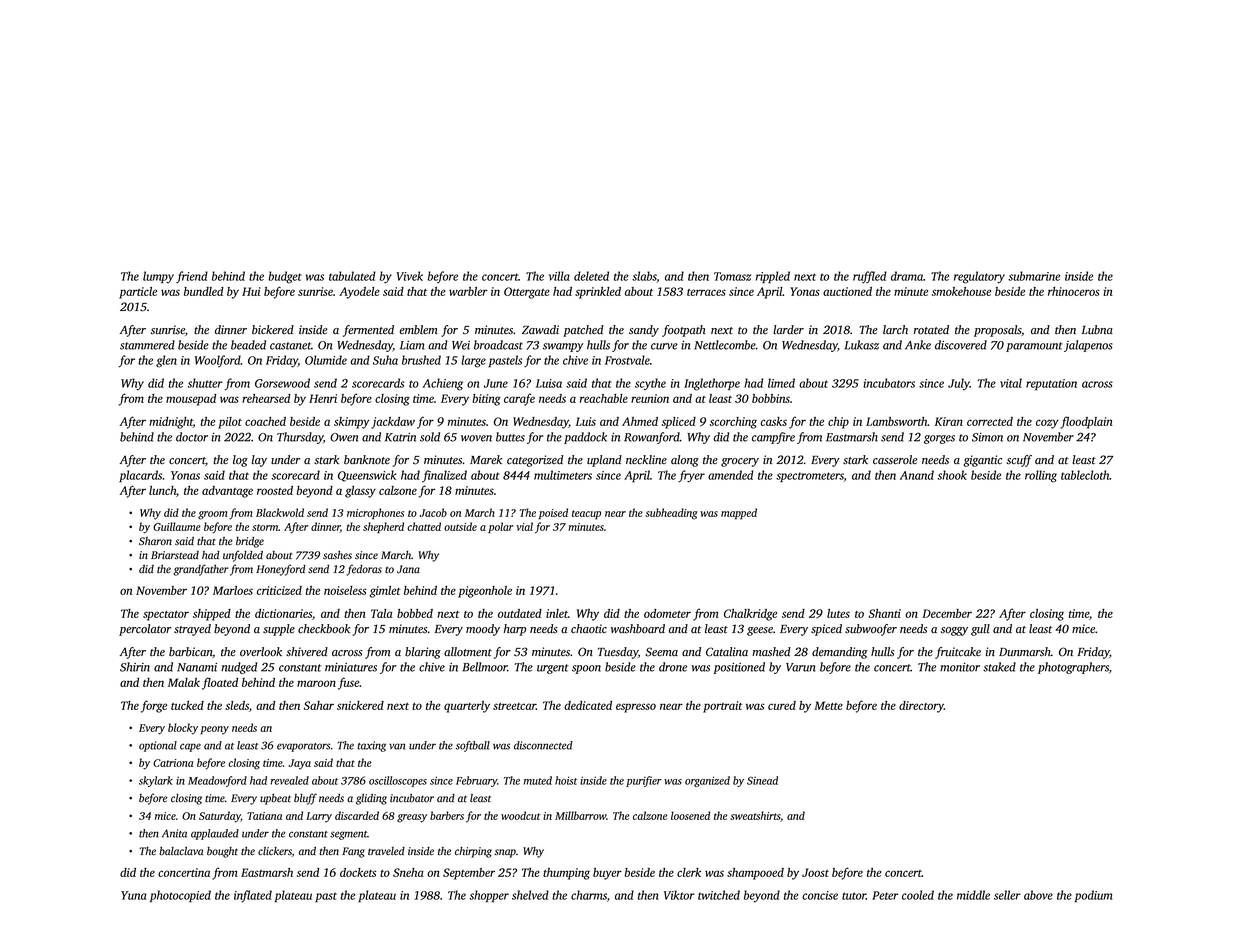 The width and height of the screenshot is (1233, 952). What do you see at coordinates (646, 460) in the screenshot?
I see `neckline` at bounding box center [646, 460].
